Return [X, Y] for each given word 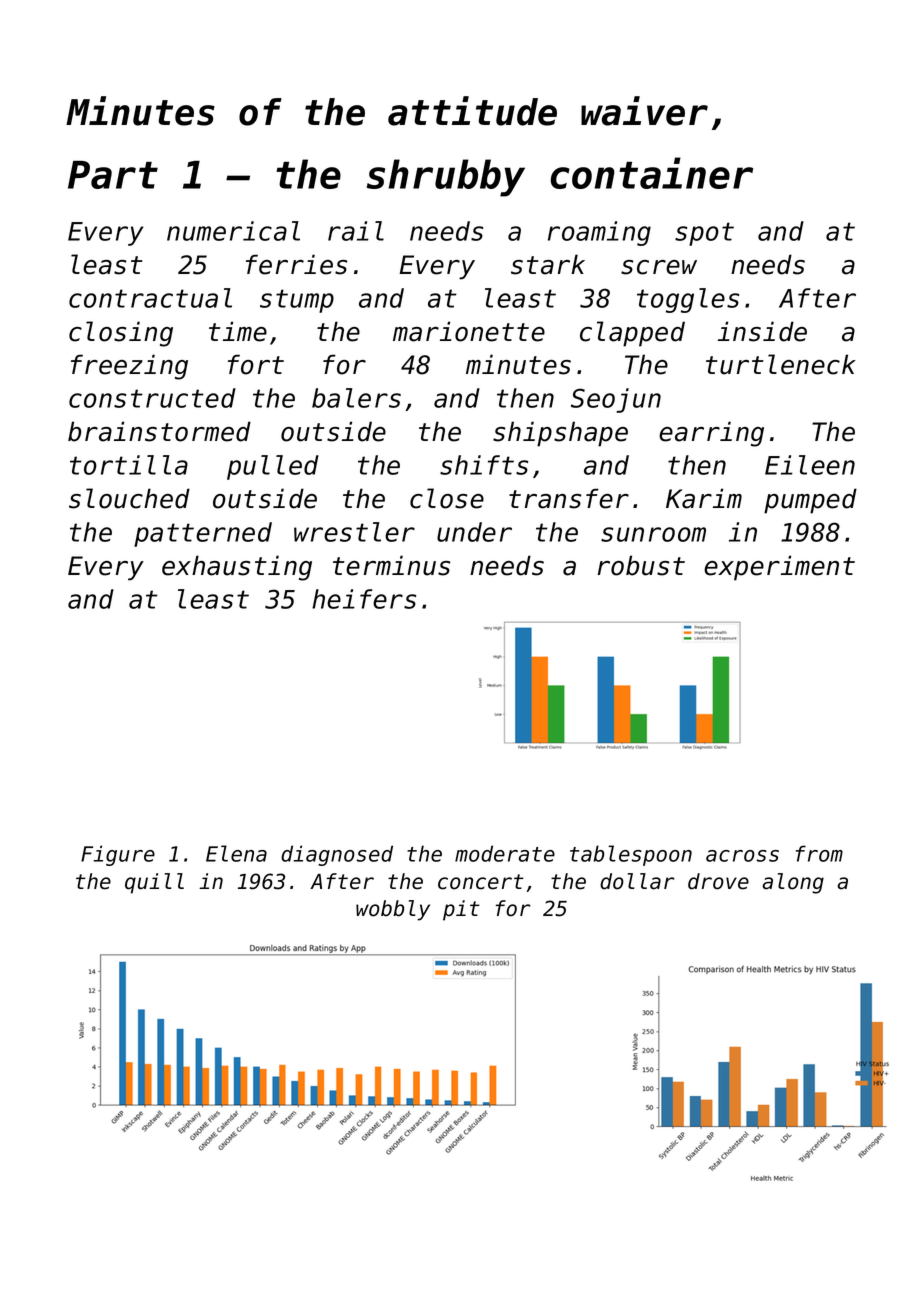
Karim [704, 498]
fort [256, 364]
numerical [233, 231]
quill [154, 883]
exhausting [237, 568]
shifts [484, 465]
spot [704, 234]
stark [548, 264]
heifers [364, 599]
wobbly [393, 910]
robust [641, 565]
